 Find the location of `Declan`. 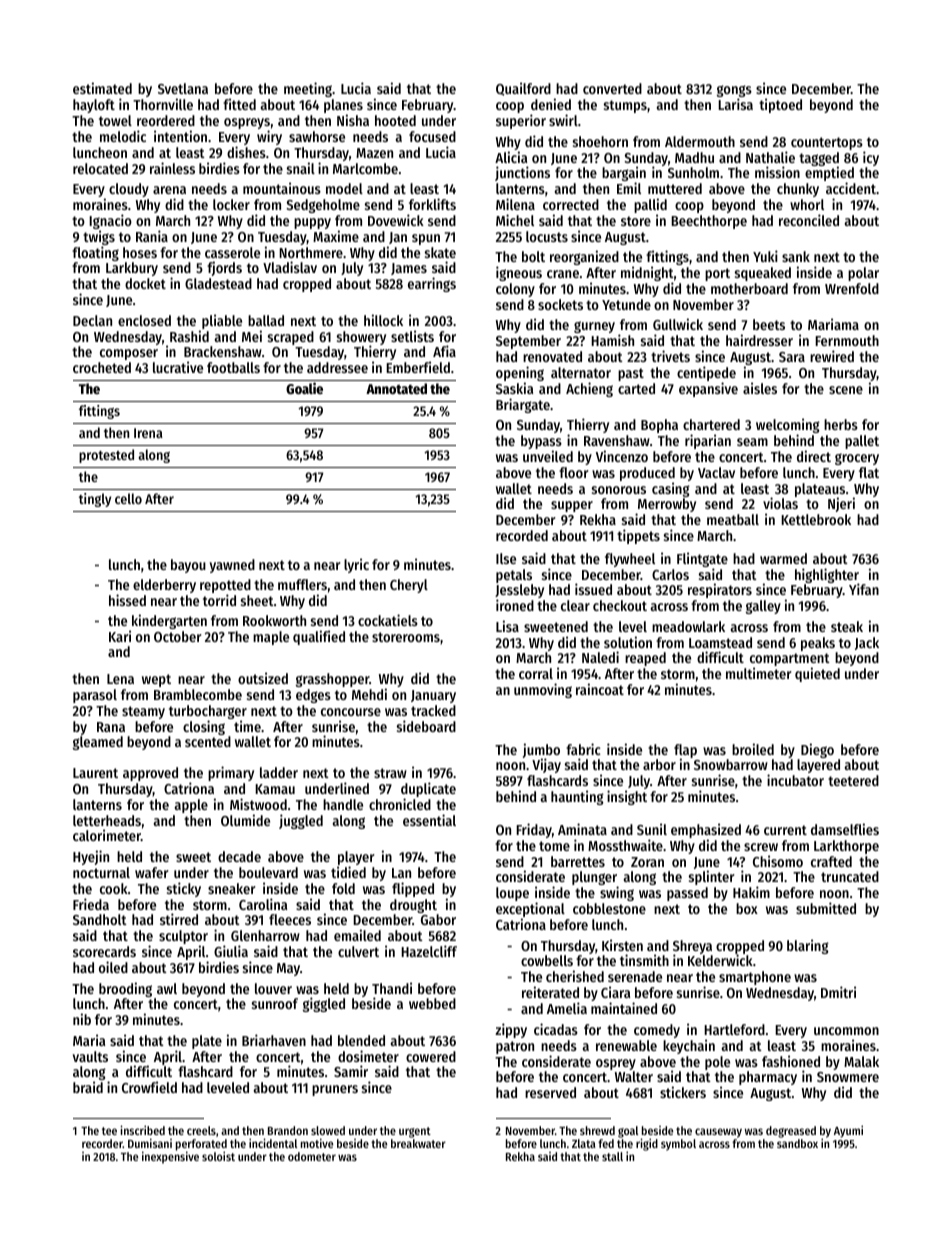

Declan is located at coordinates (92, 320).
